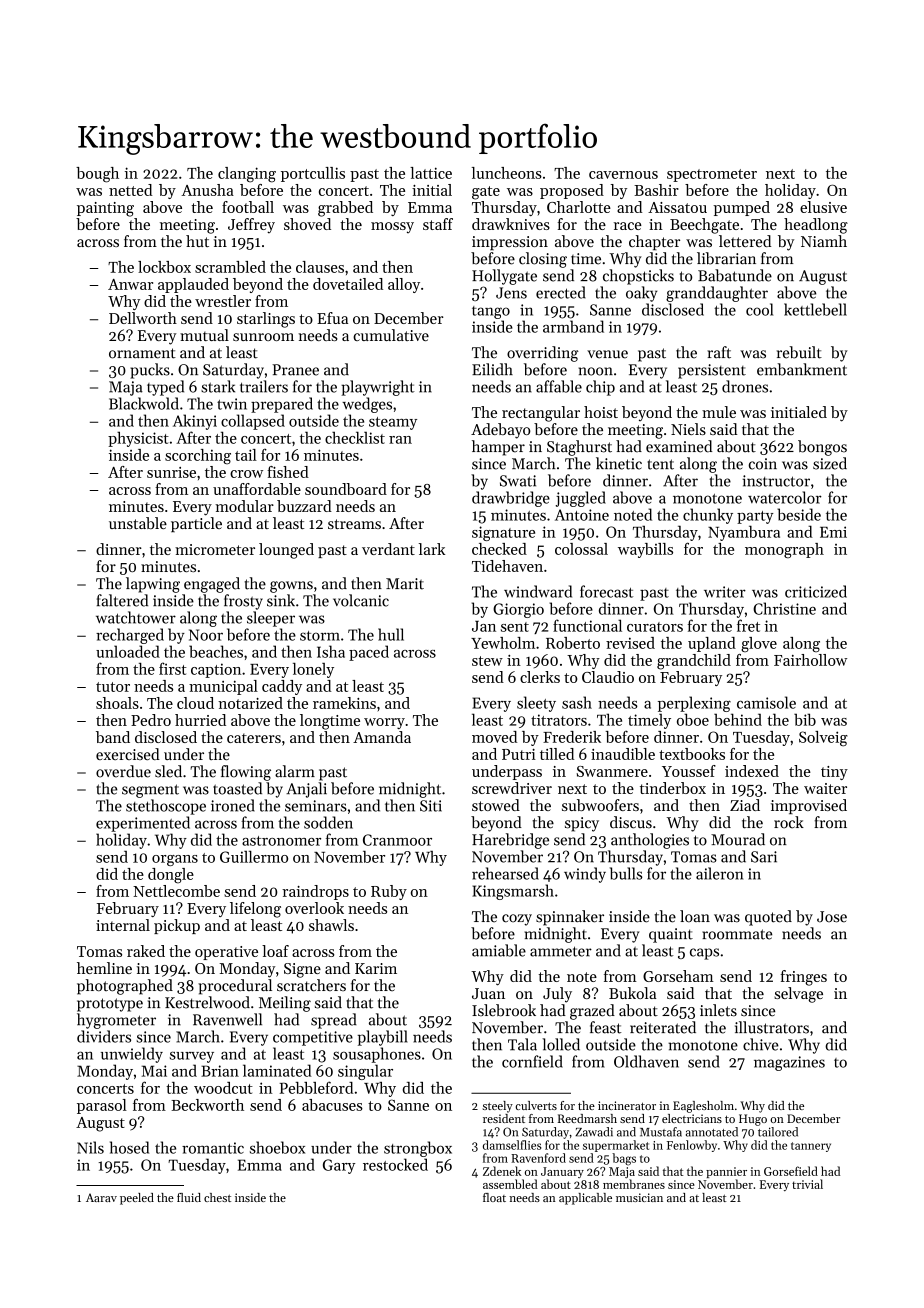 The height and width of the page is (1308, 924). Describe the element at coordinates (519, 754) in the page. I see `Putri` at that location.
